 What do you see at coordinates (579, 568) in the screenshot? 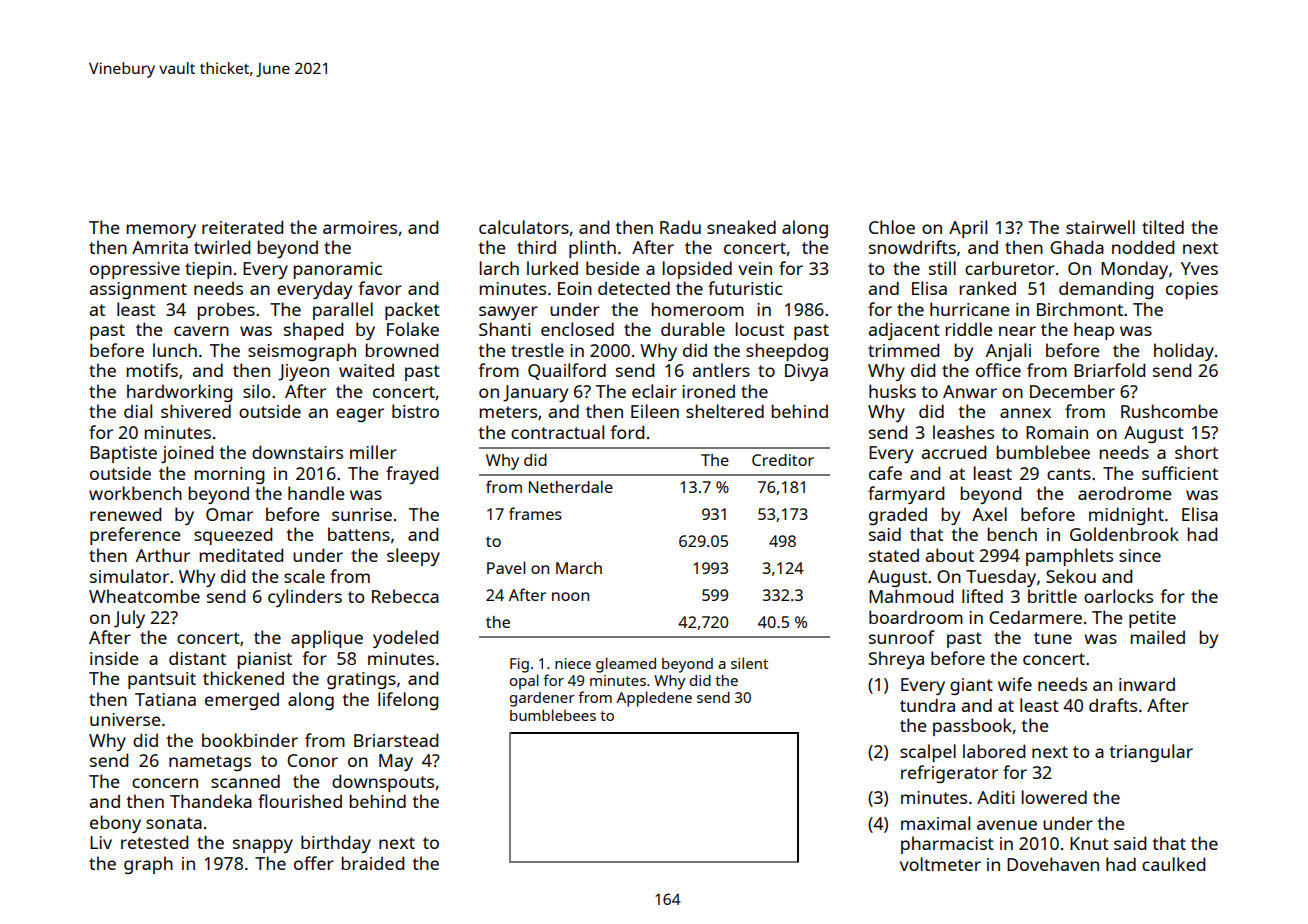
I see `March` at bounding box center [579, 568].
